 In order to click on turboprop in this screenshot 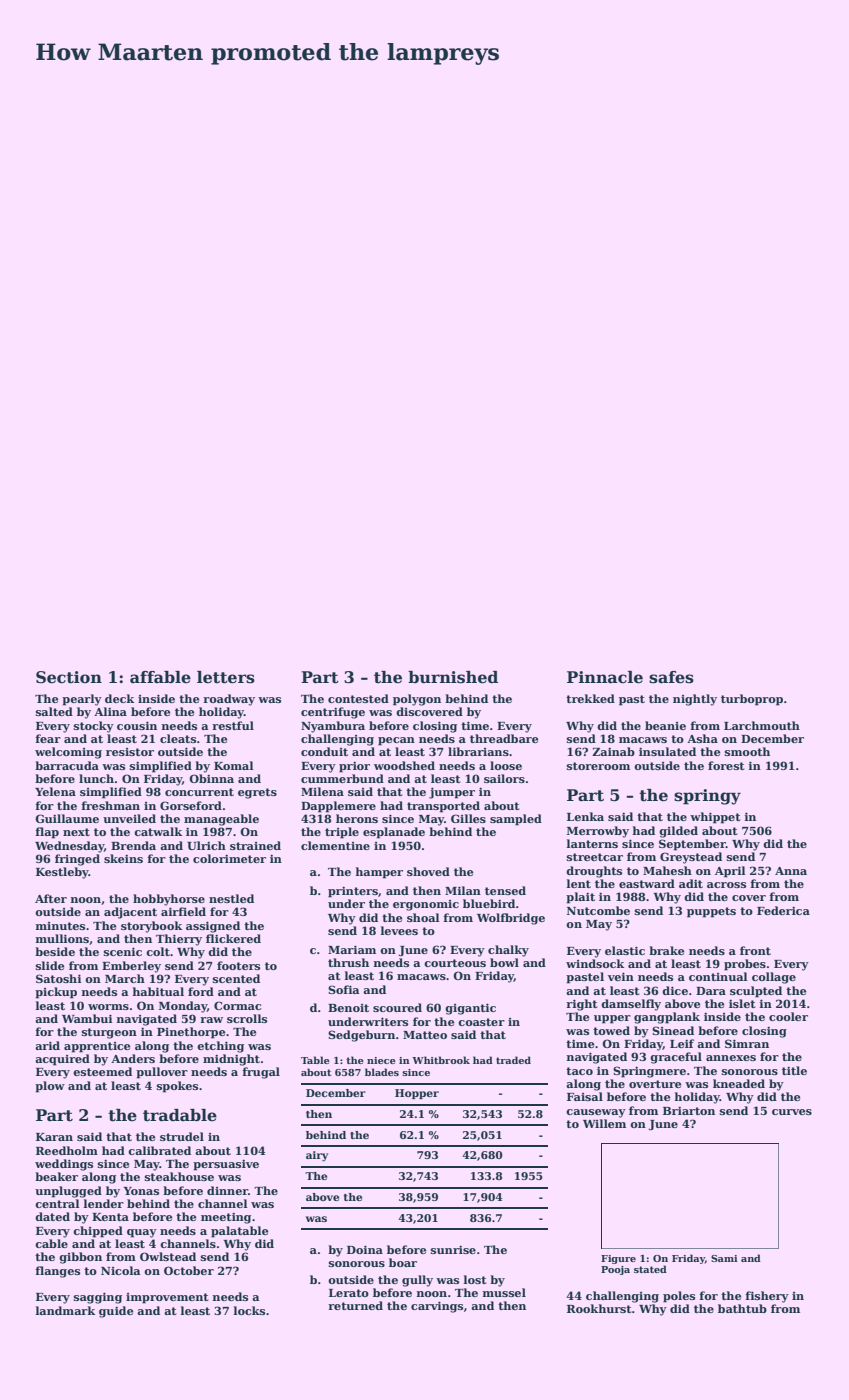, I will do `click(752, 700)`.
